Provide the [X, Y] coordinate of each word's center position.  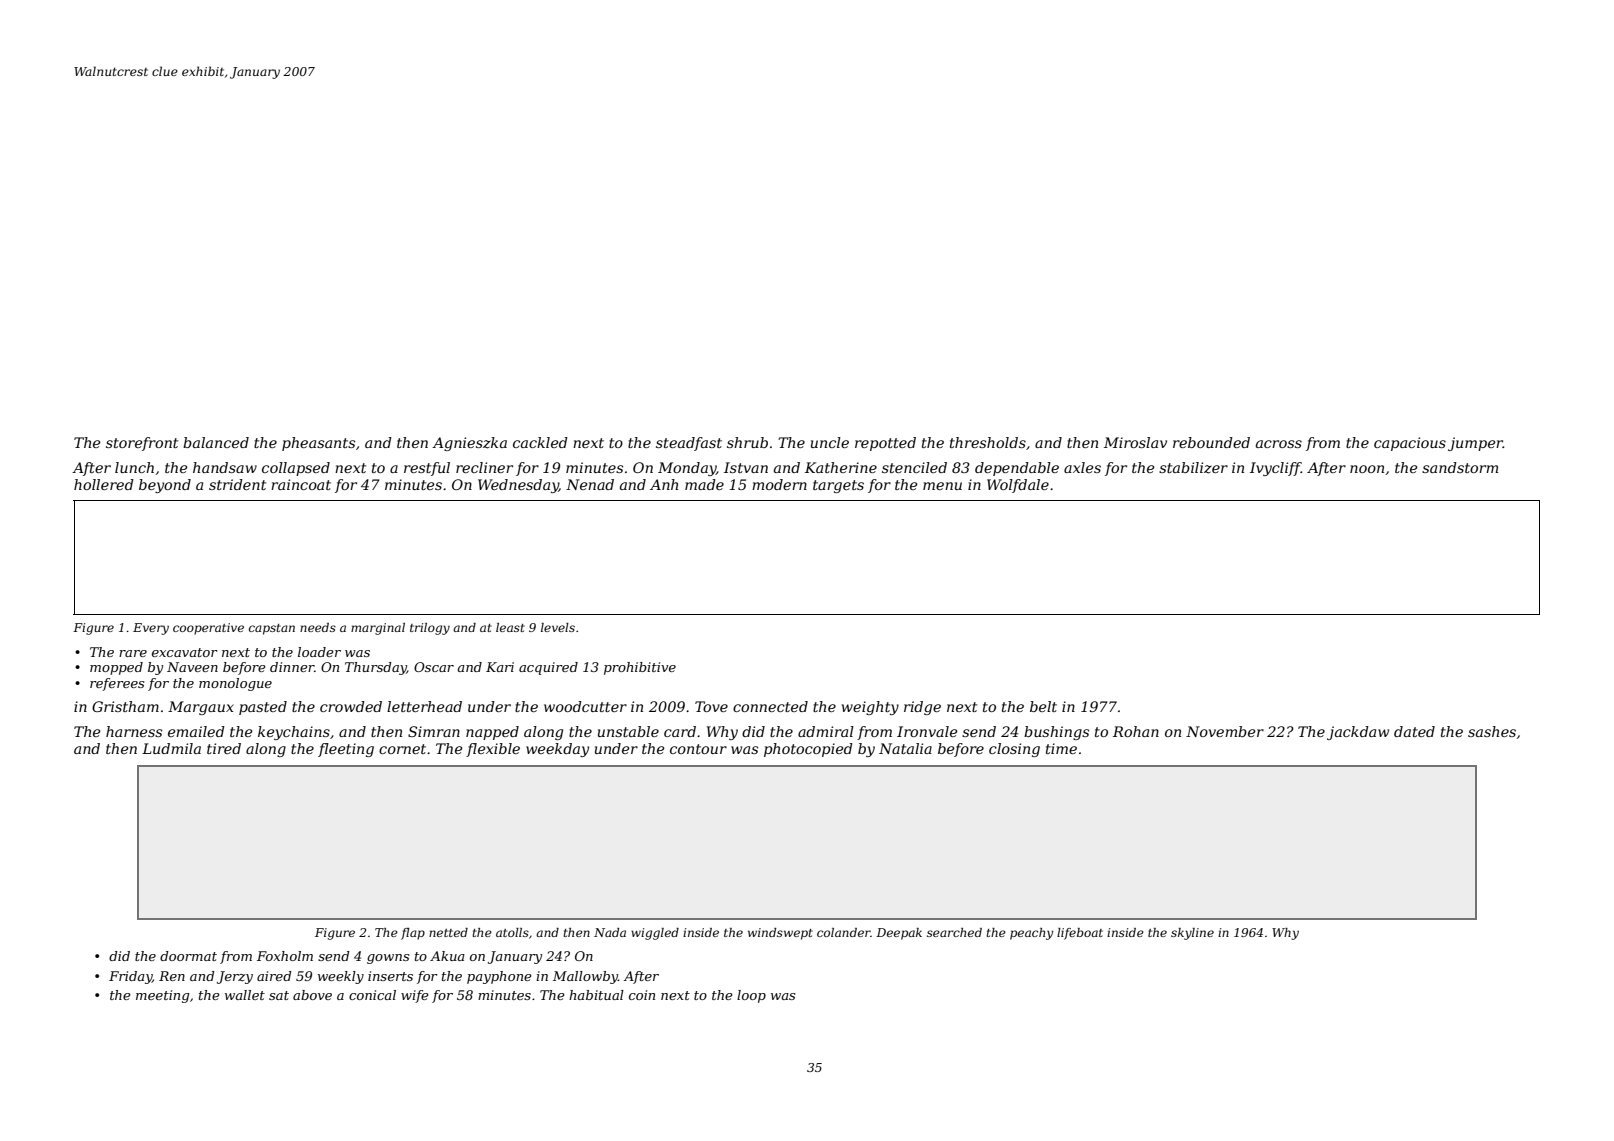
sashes [1492, 731]
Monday [687, 469]
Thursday [376, 668]
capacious [1410, 444]
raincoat [301, 484]
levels [558, 627]
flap [413, 934]
